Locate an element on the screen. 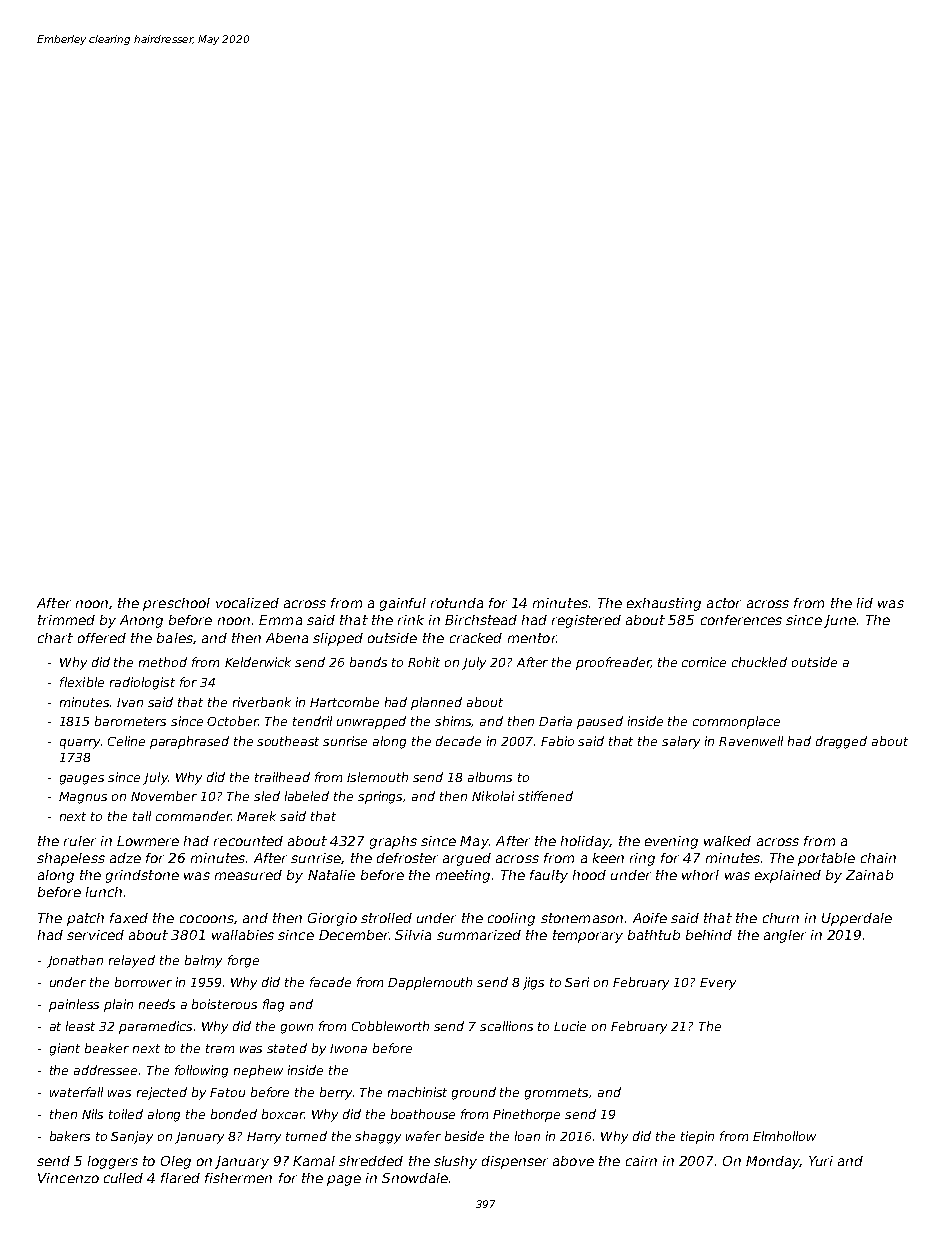 The image size is (952, 1233). salary is located at coordinates (681, 742).
